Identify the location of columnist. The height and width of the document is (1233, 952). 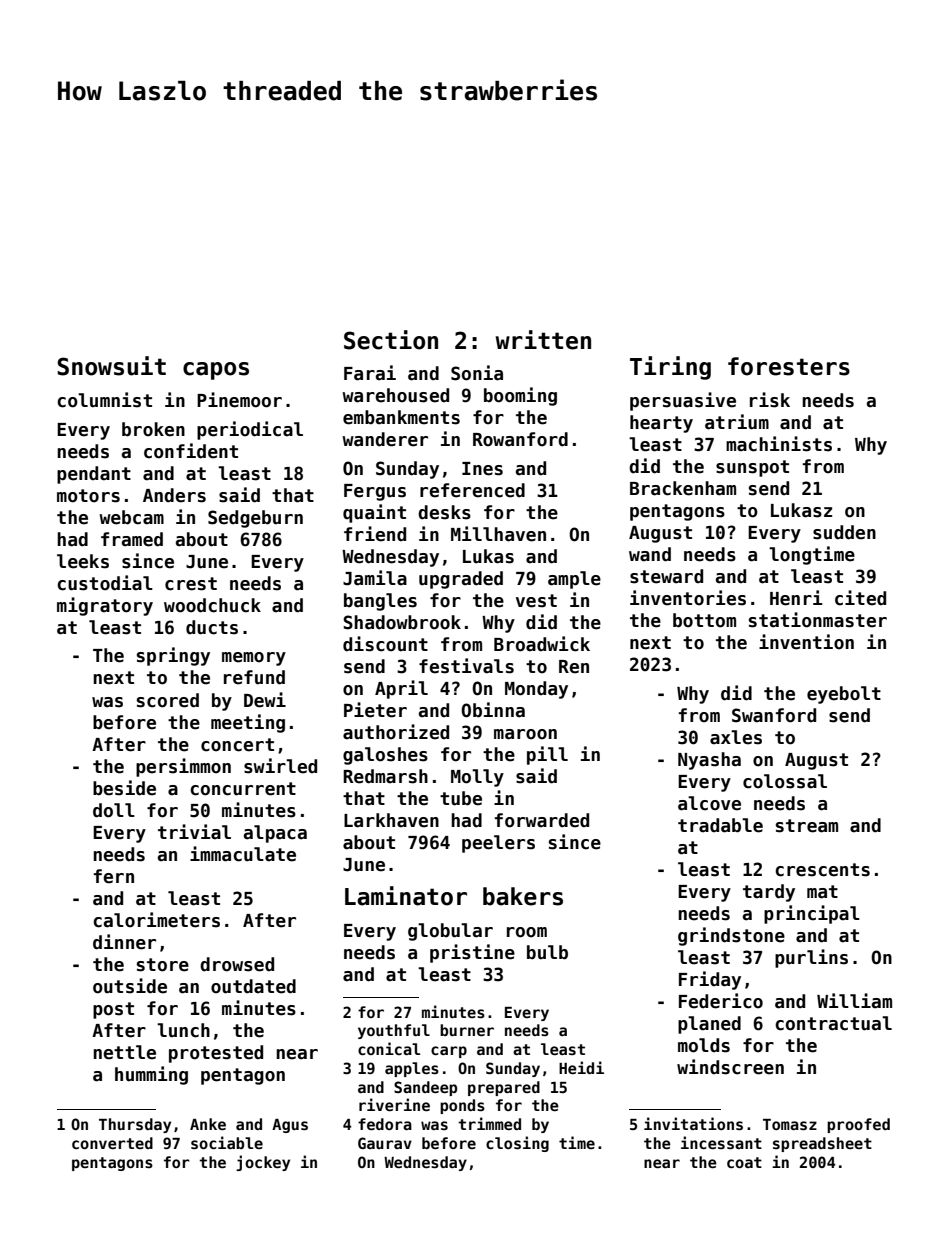
(104, 400).
